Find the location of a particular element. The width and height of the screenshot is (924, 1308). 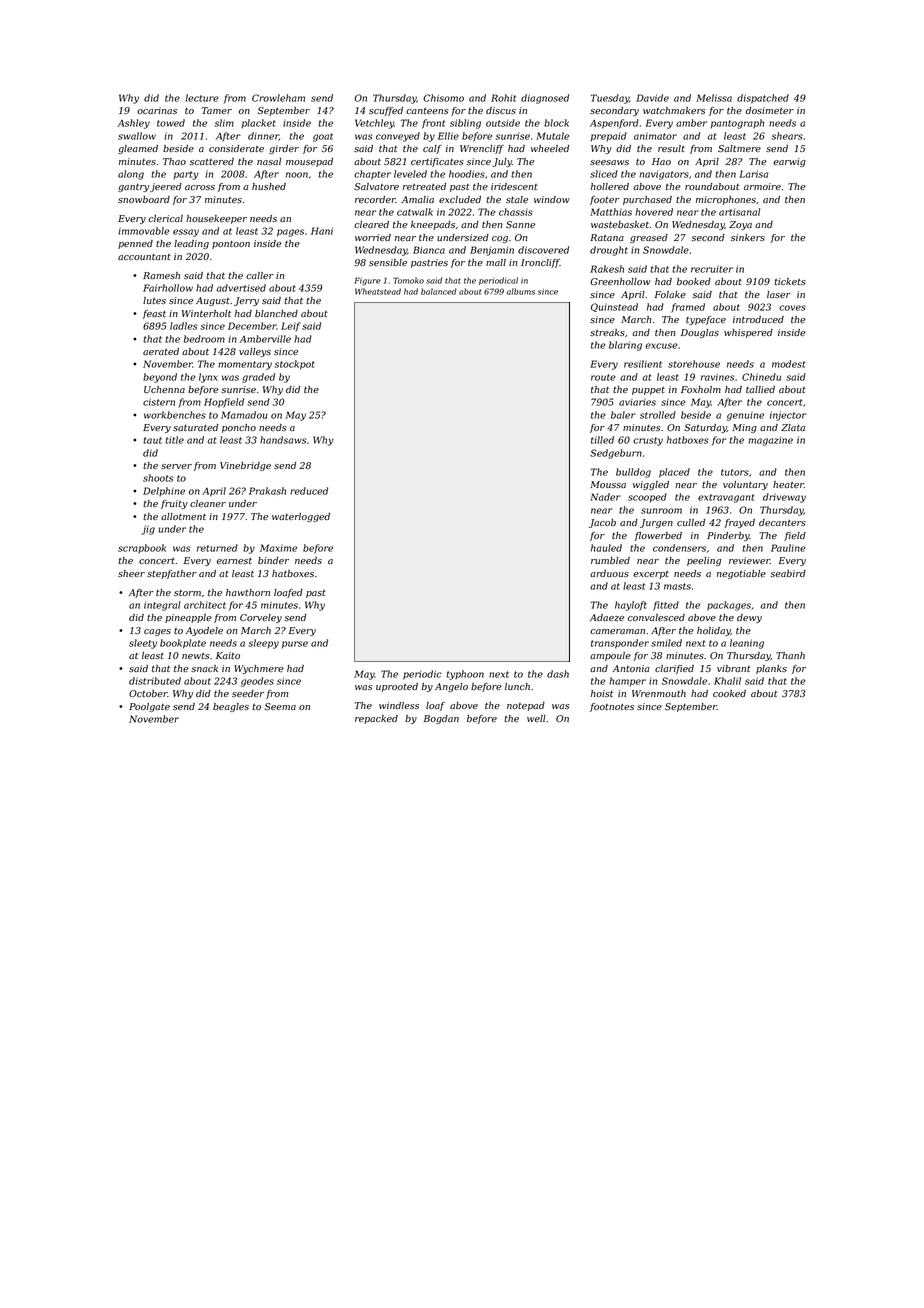

tilled is located at coordinates (602, 440).
